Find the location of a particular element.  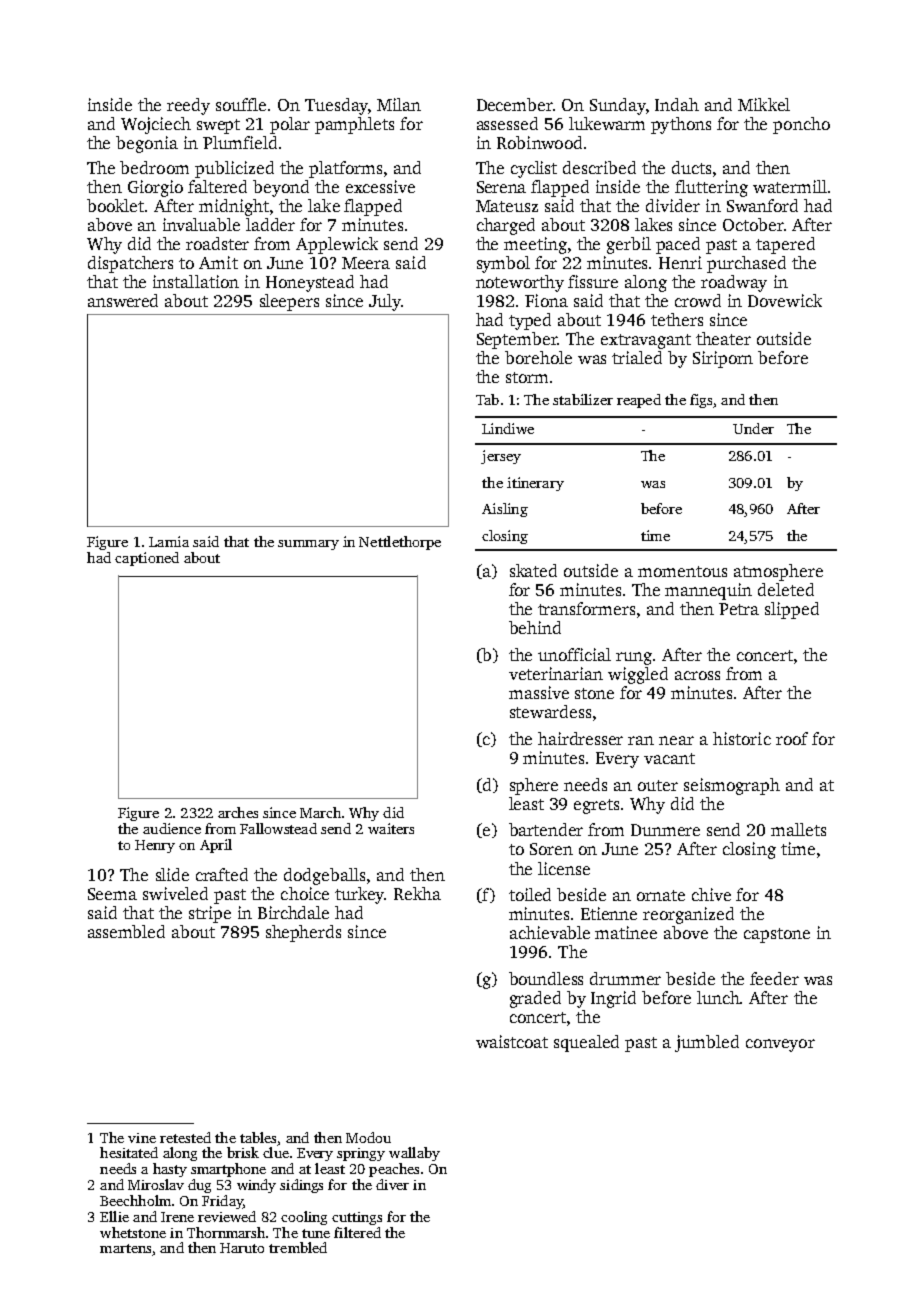

jumbled is located at coordinates (707, 1043).
